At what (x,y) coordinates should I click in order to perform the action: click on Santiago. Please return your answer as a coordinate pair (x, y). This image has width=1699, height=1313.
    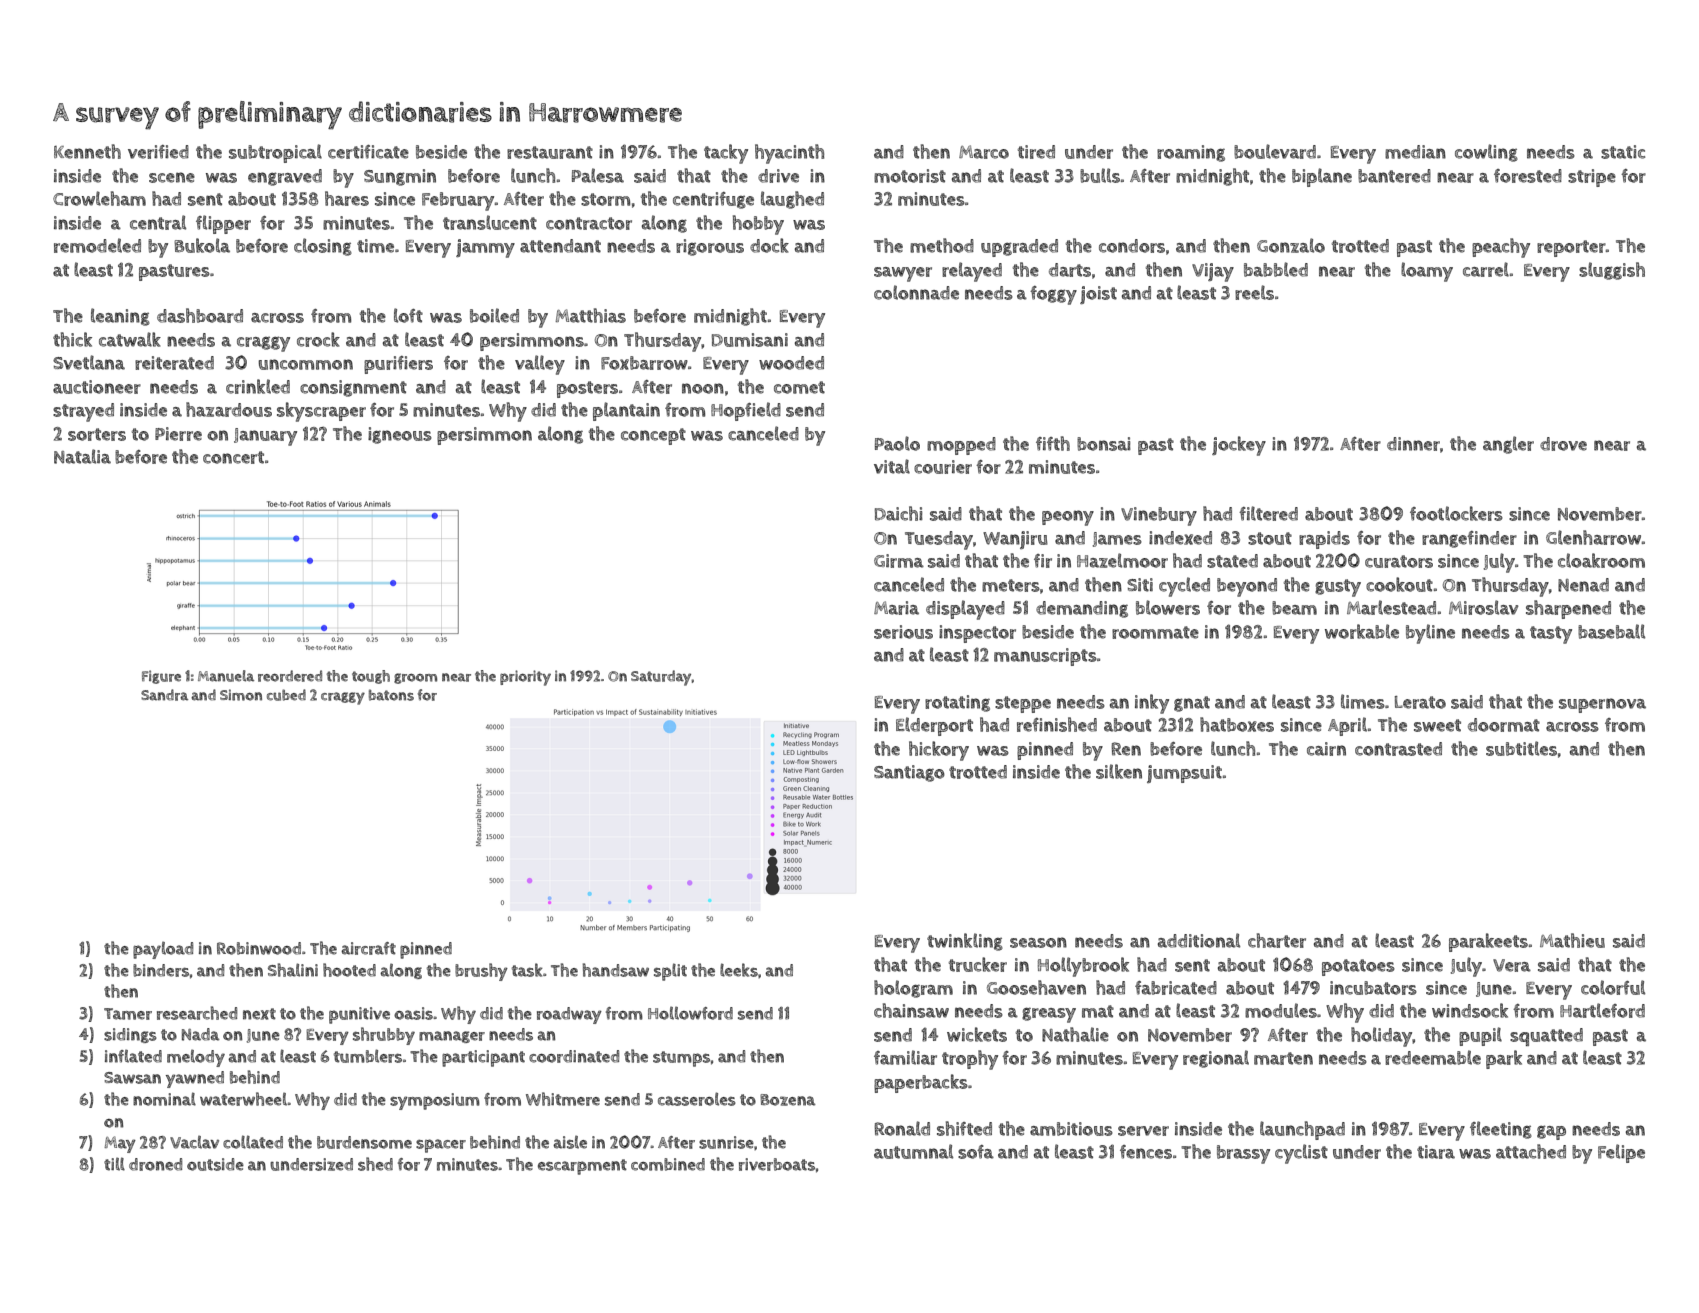
    Looking at the image, I should click on (909, 773).
